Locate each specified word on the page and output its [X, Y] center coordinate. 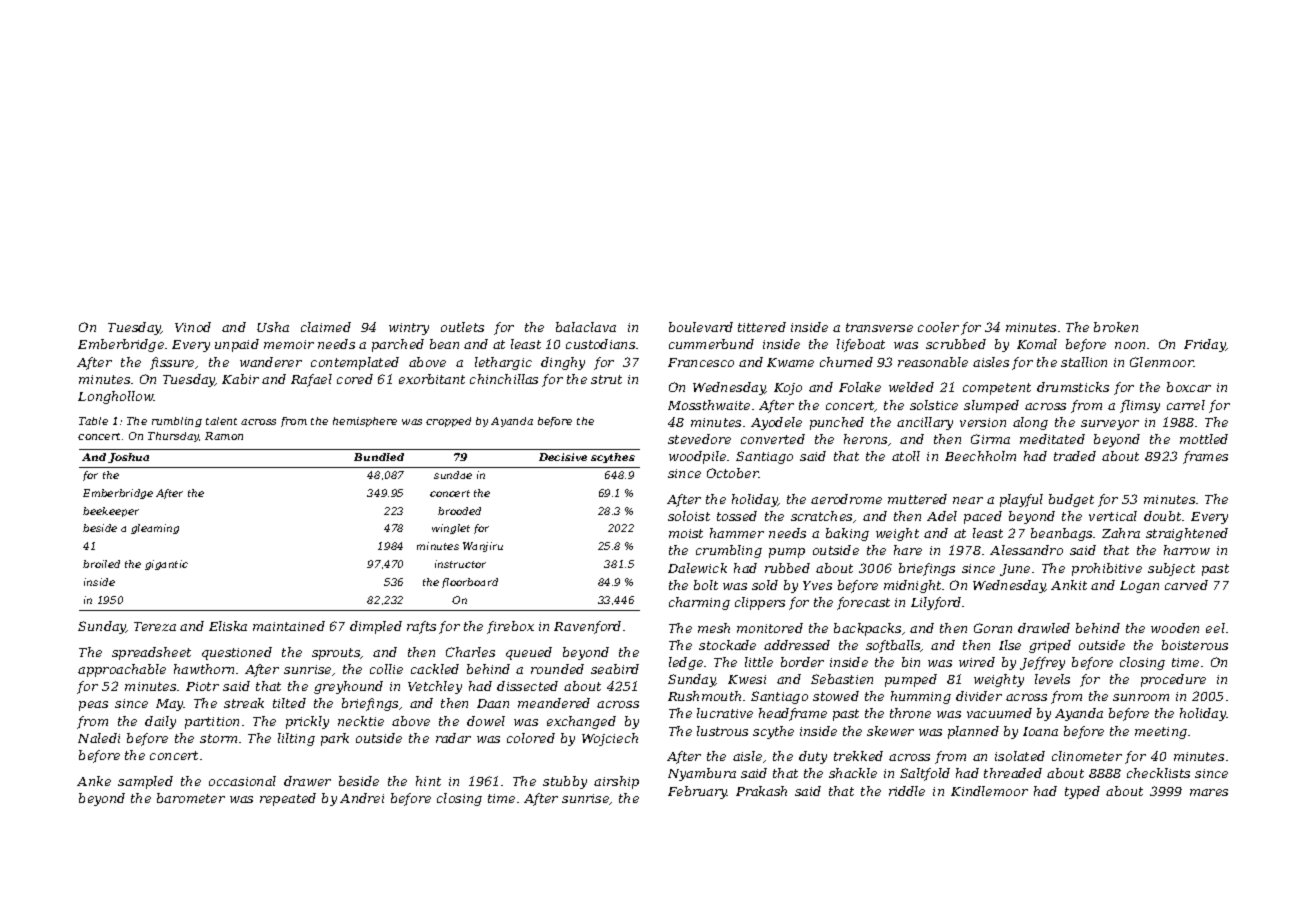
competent [997, 389]
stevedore [699, 439]
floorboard [470, 583]
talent [221, 421]
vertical [1113, 516]
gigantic [166, 565]
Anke [94, 781]
